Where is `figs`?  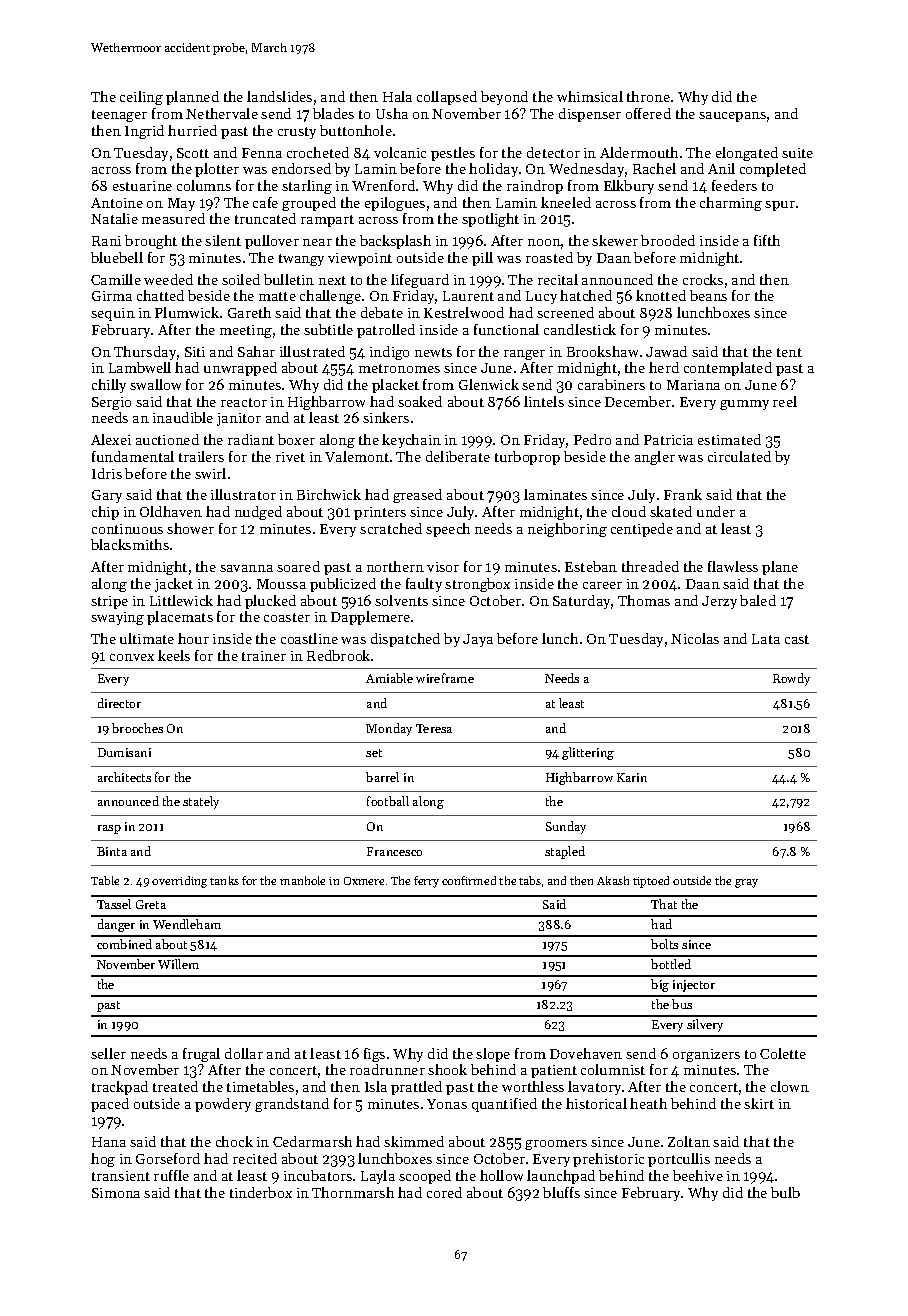 figs is located at coordinates (374, 1055).
